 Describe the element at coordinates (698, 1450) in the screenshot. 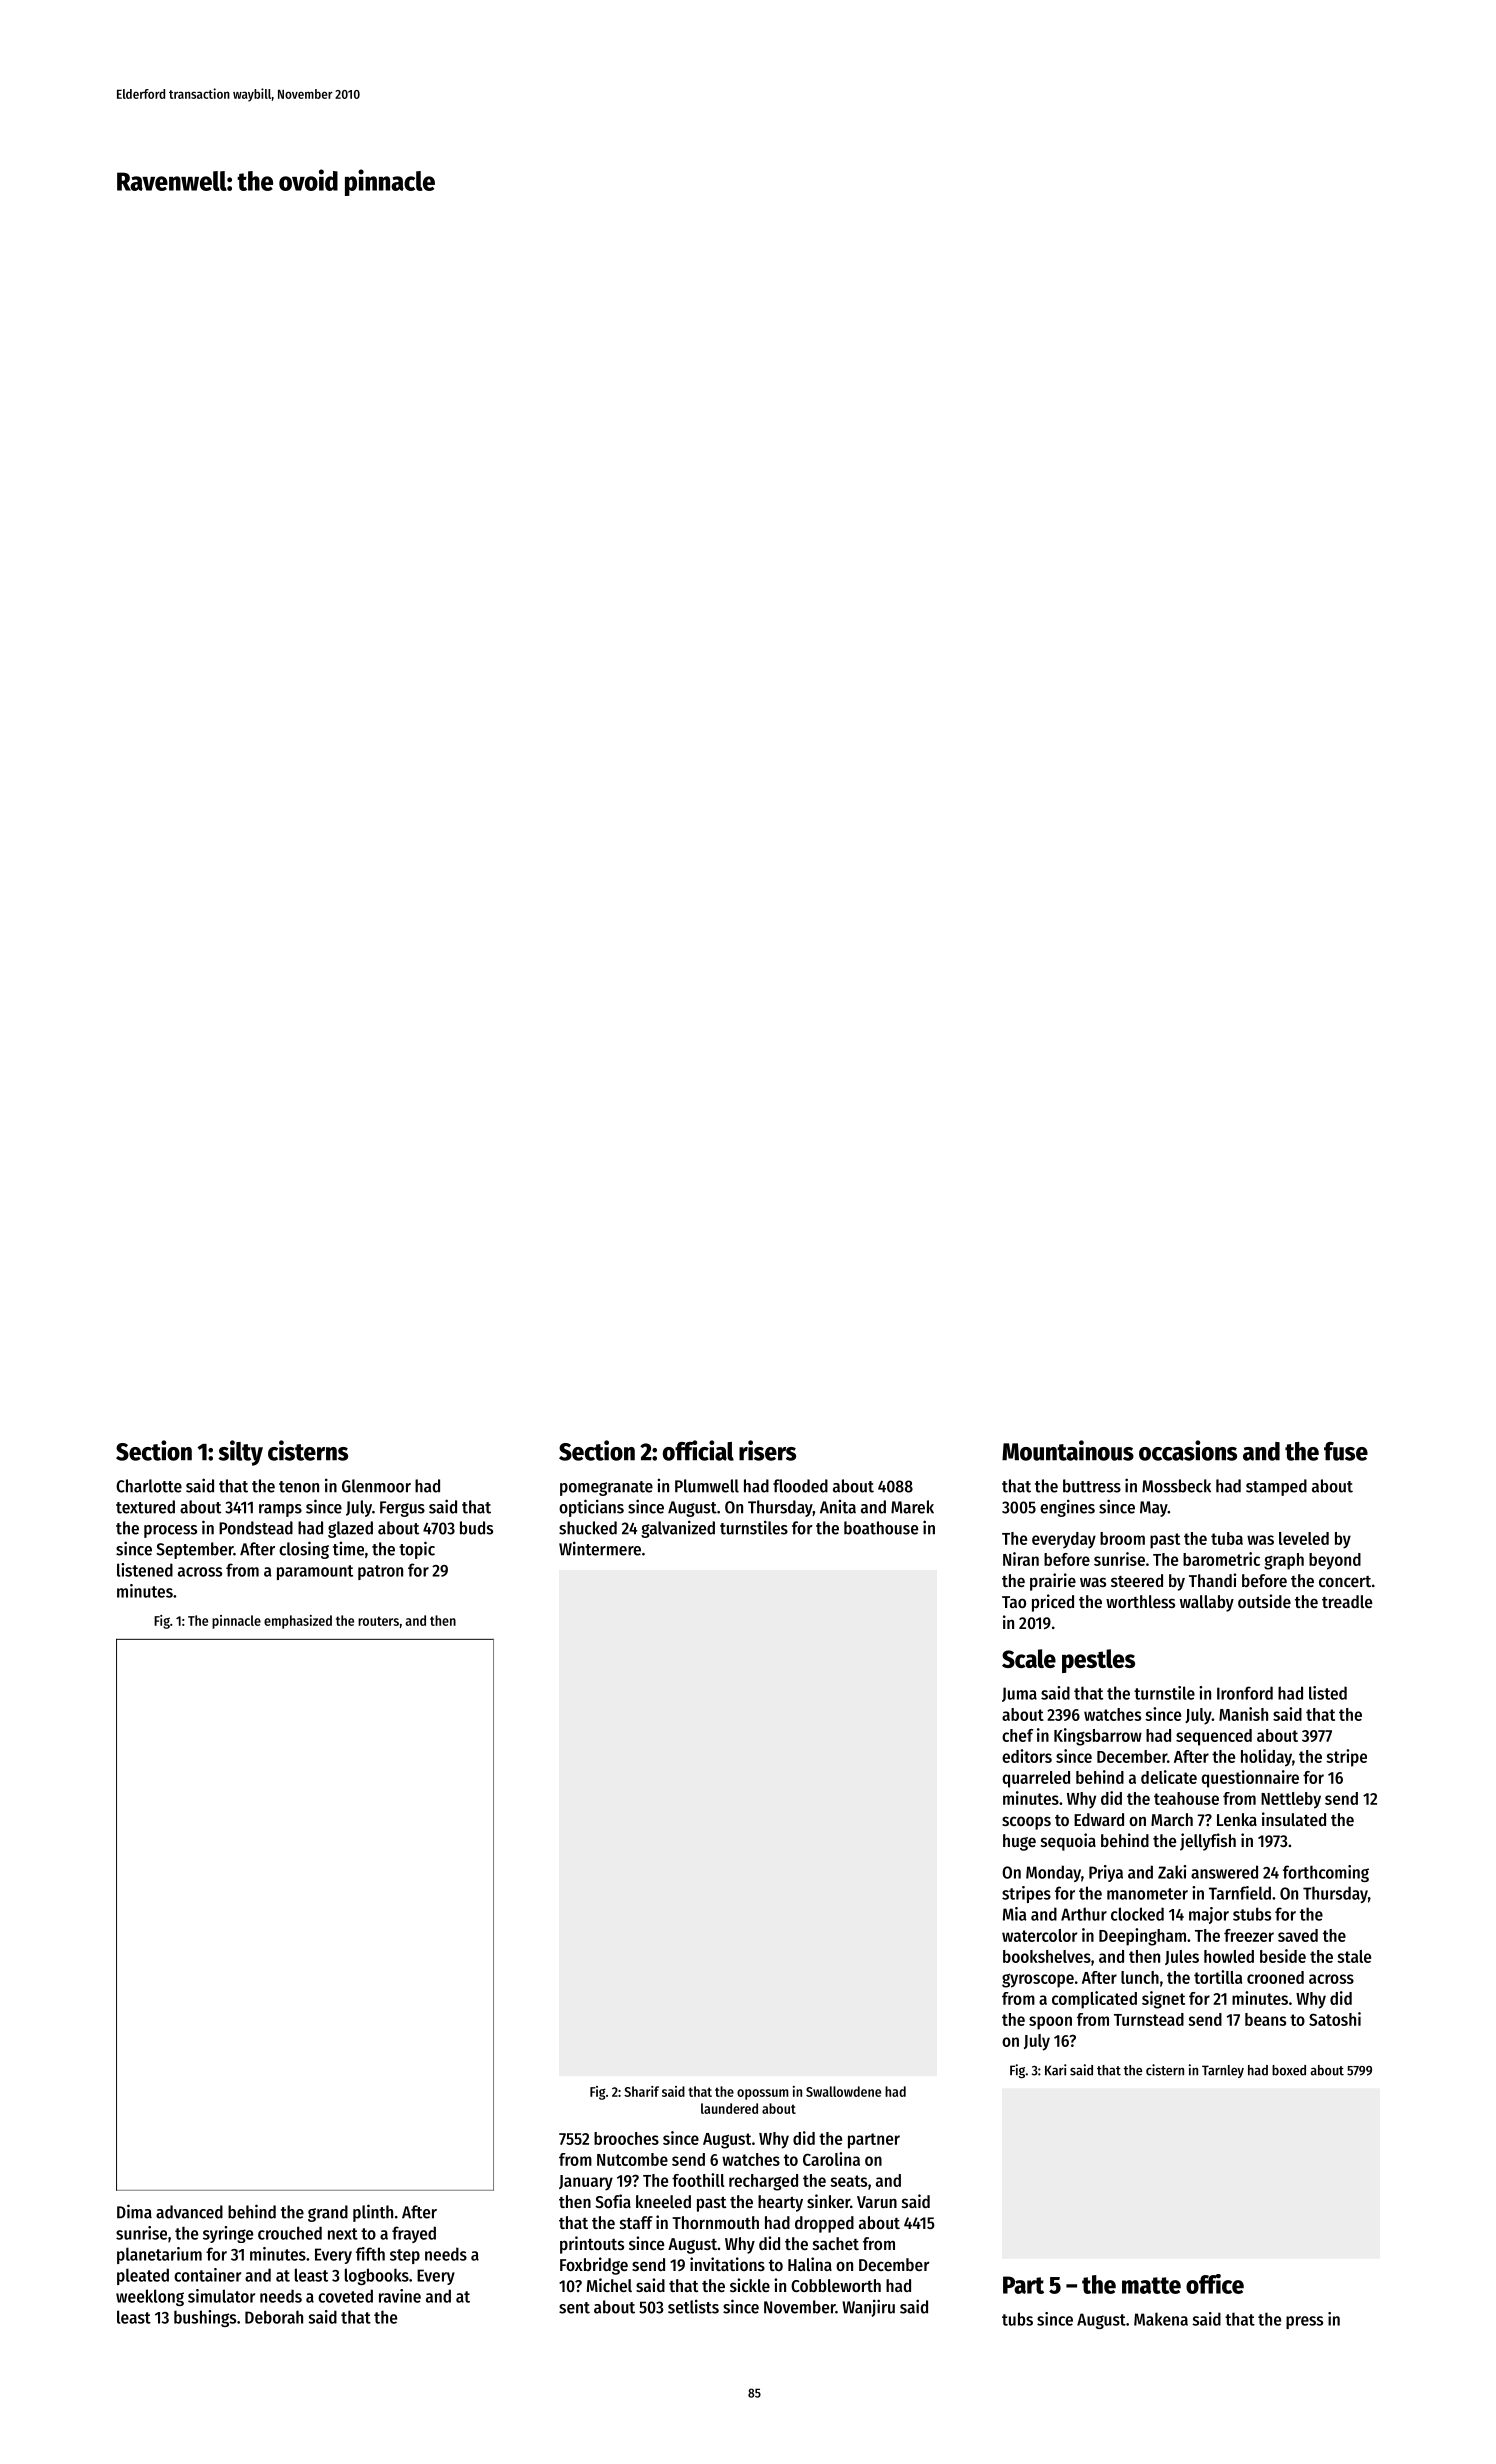

I see `official` at that location.
